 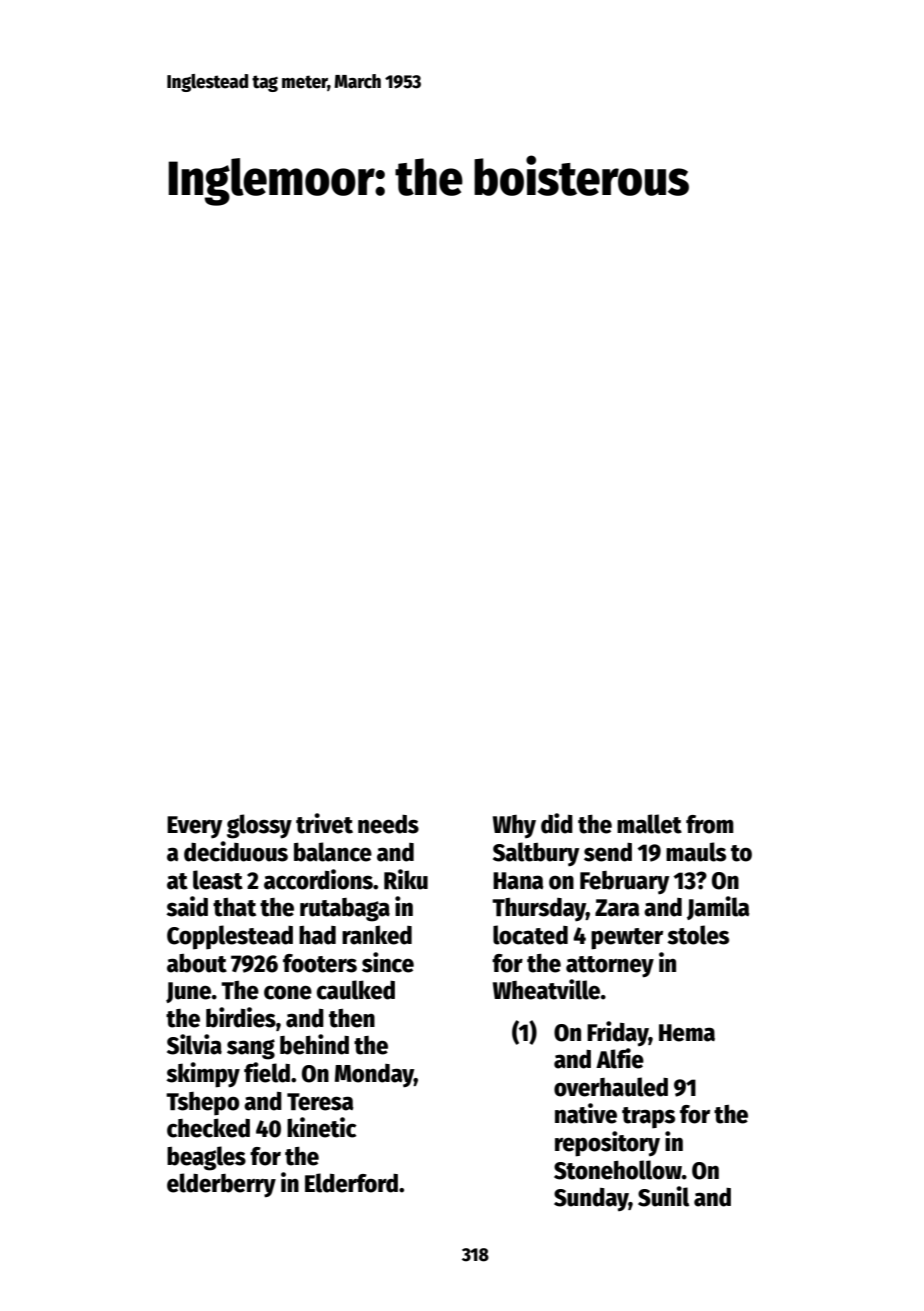 I want to click on elderberry, so click(x=221, y=1185).
